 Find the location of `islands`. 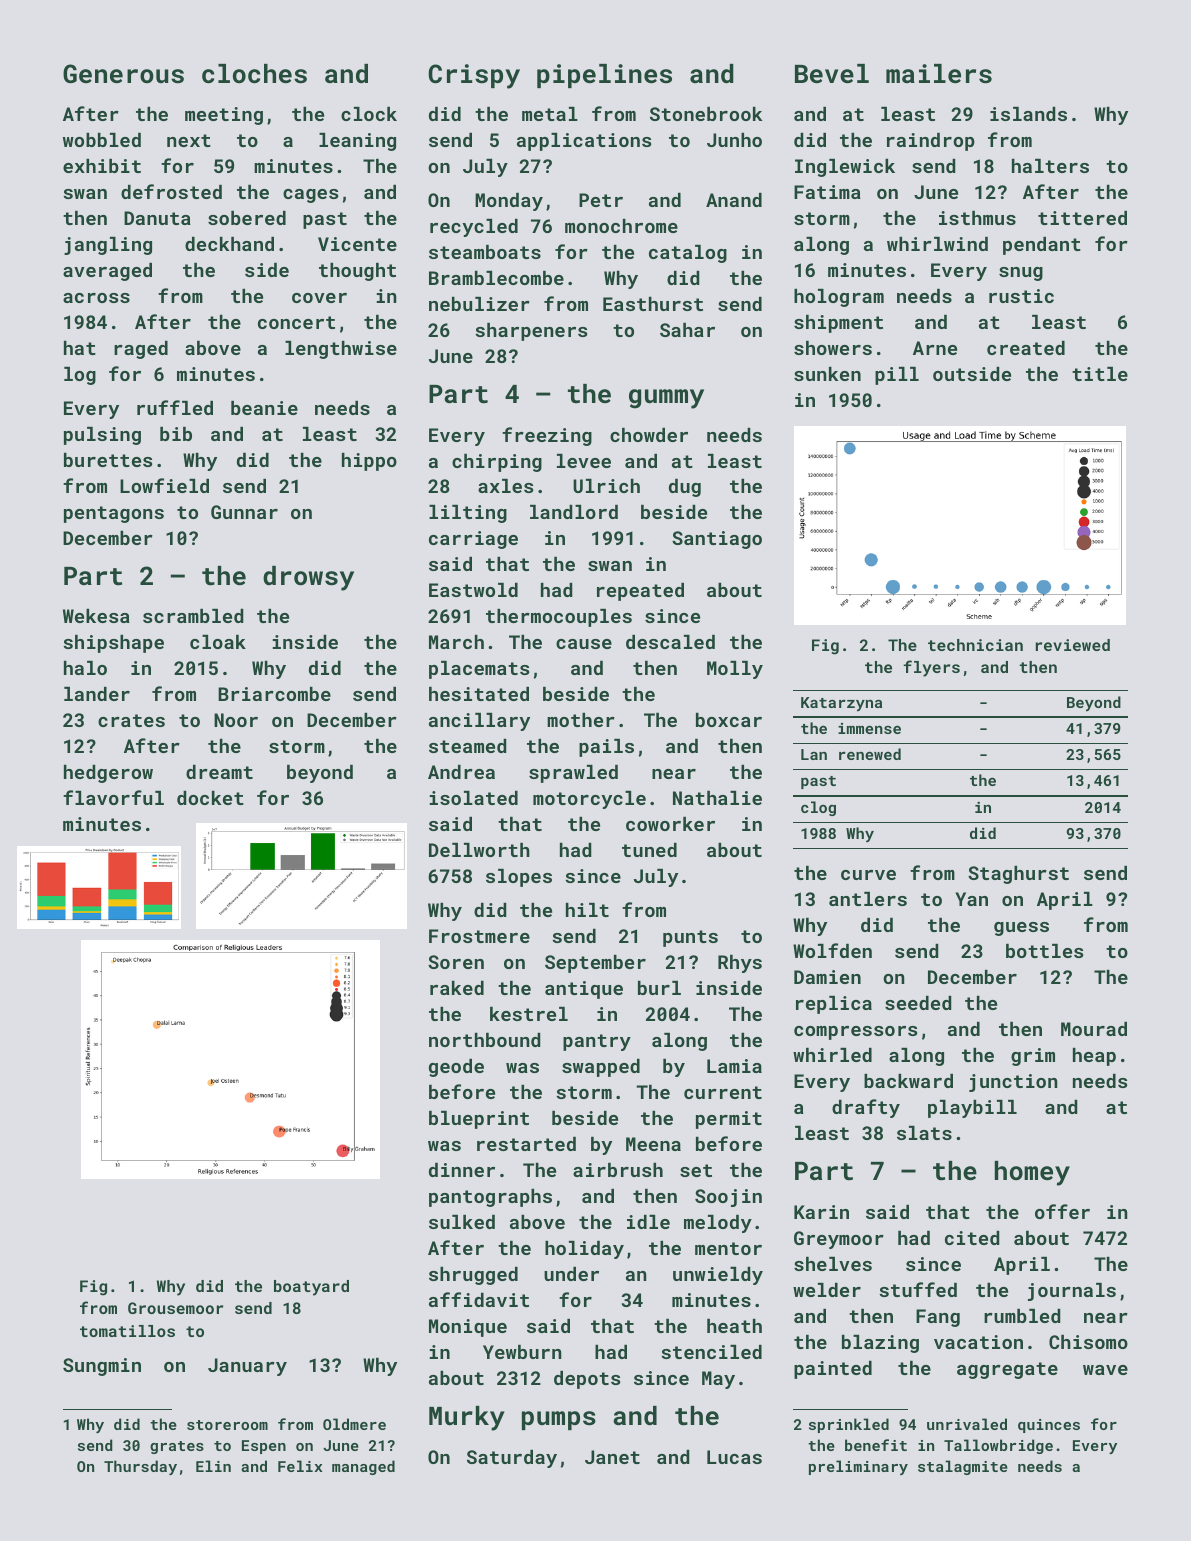

islands is located at coordinates (1028, 114).
